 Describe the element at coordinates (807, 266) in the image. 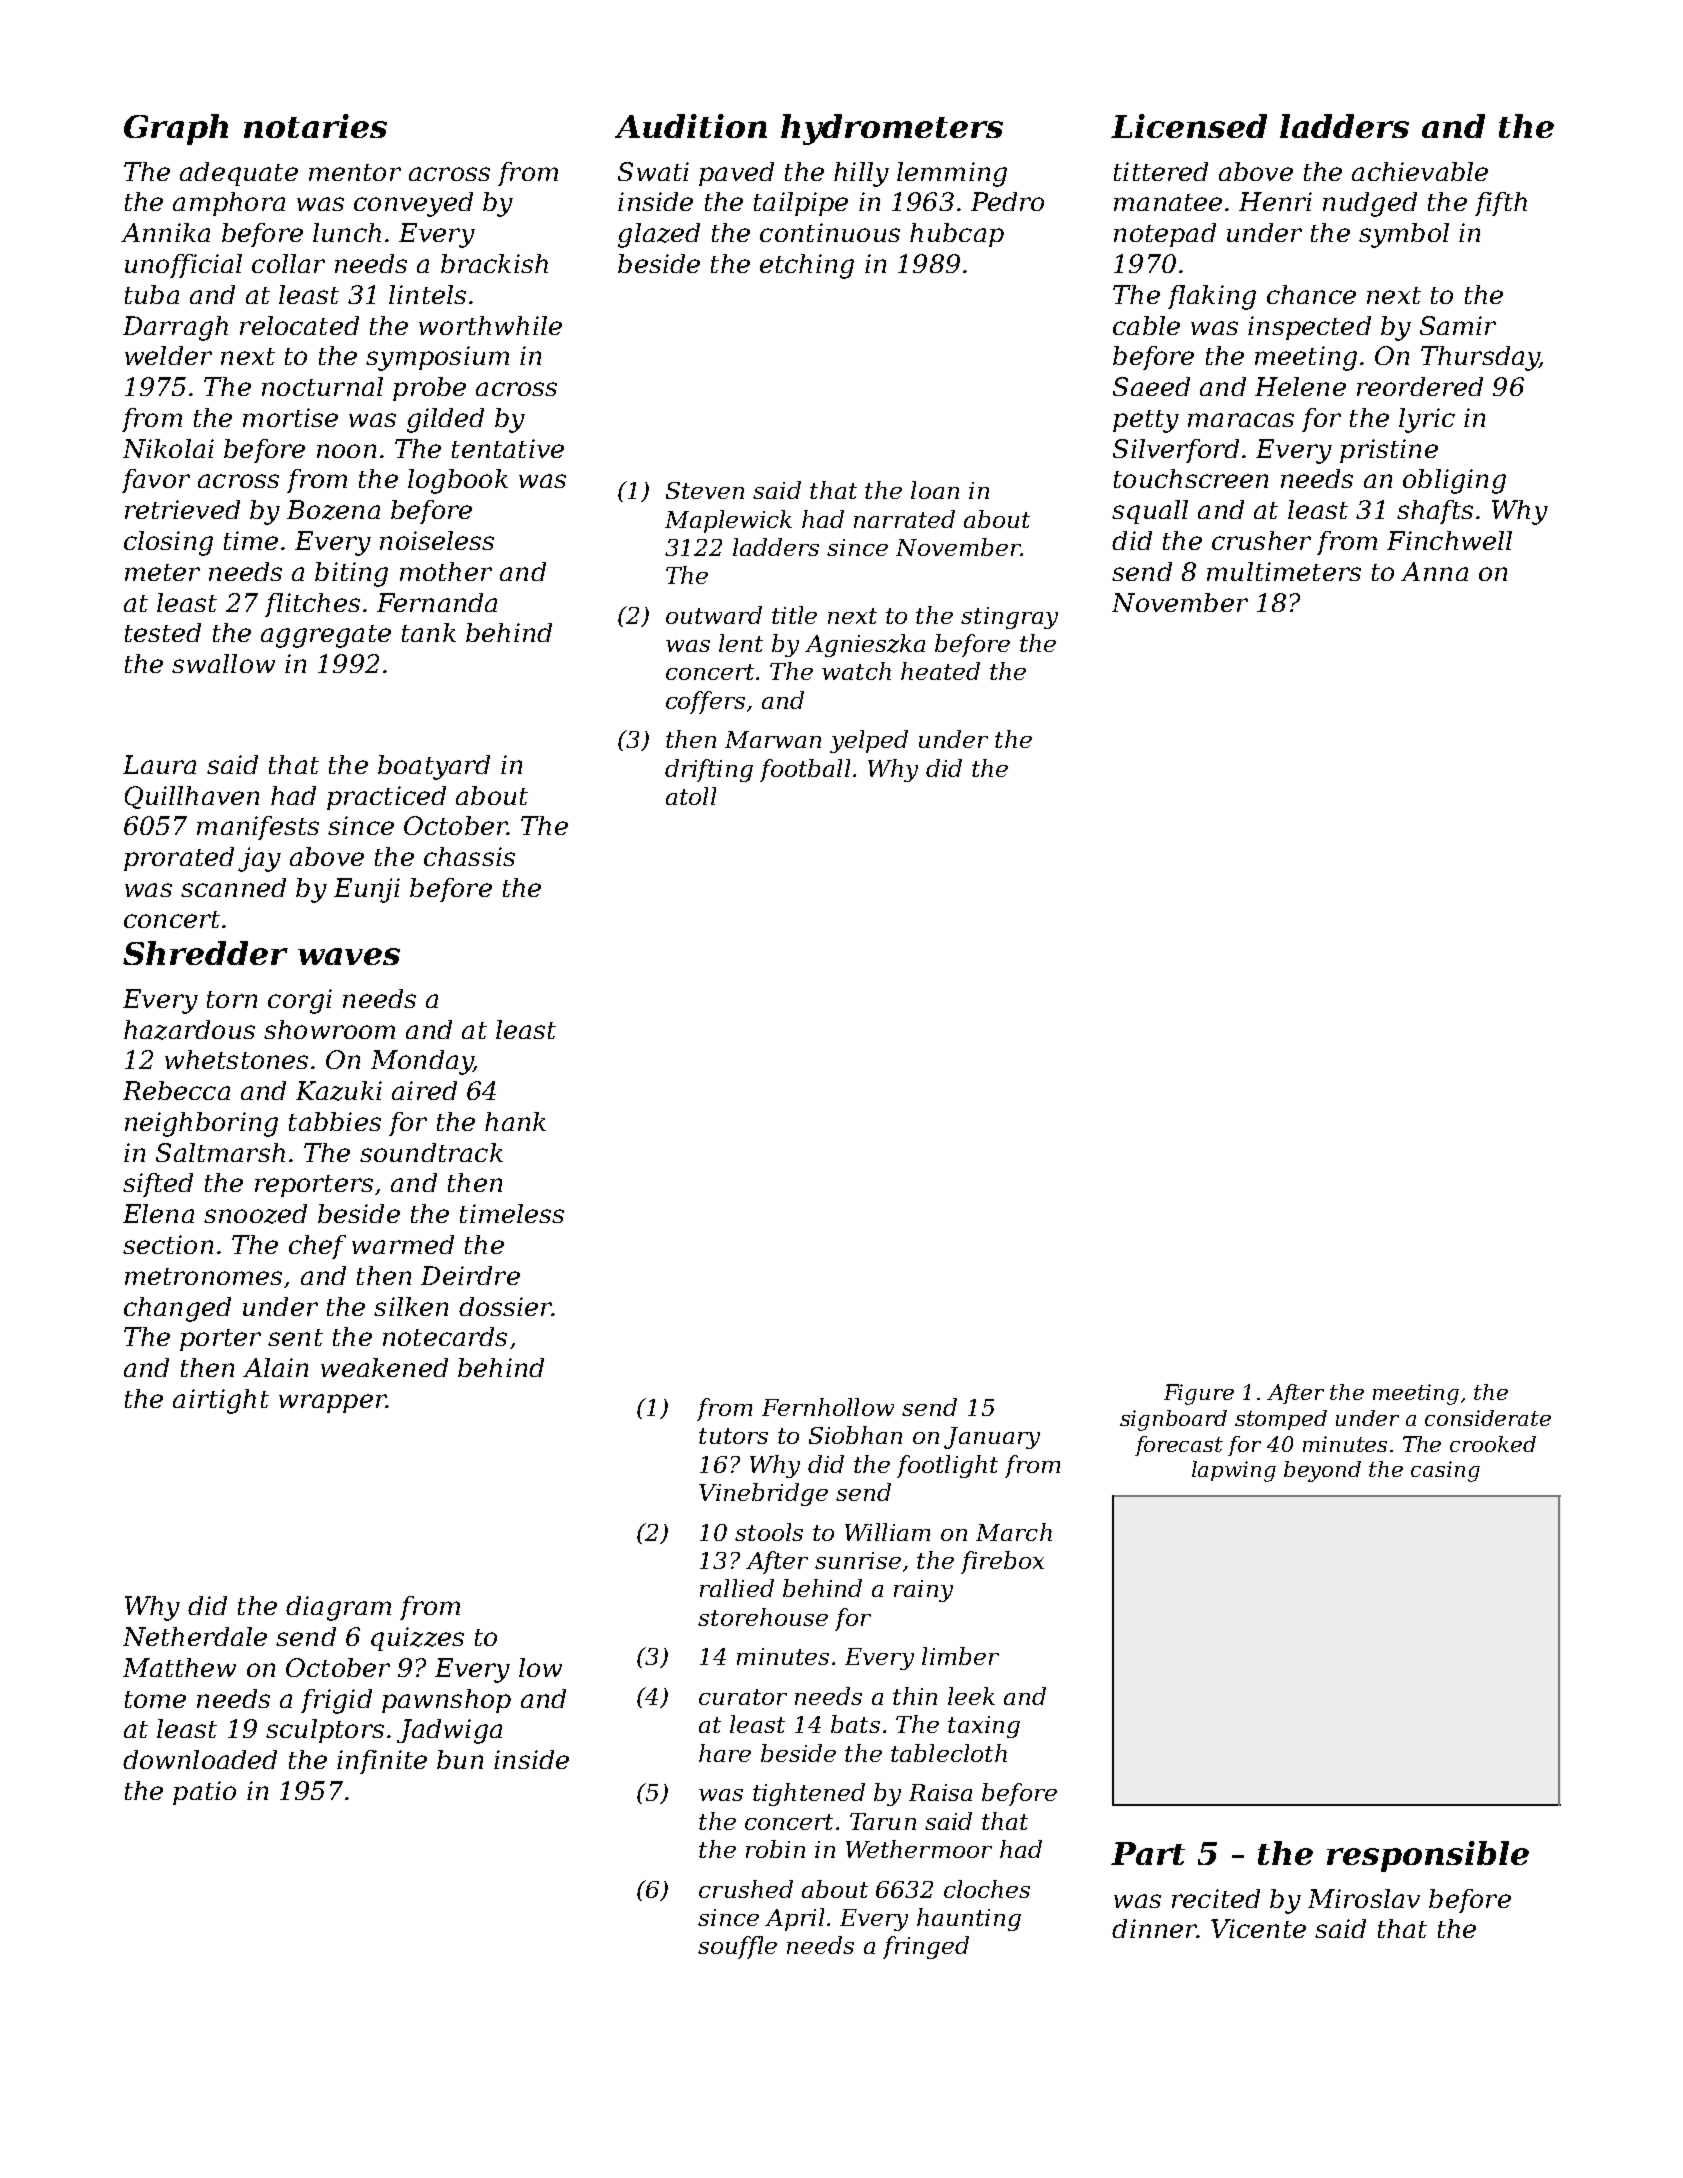

I see `etching` at that location.
